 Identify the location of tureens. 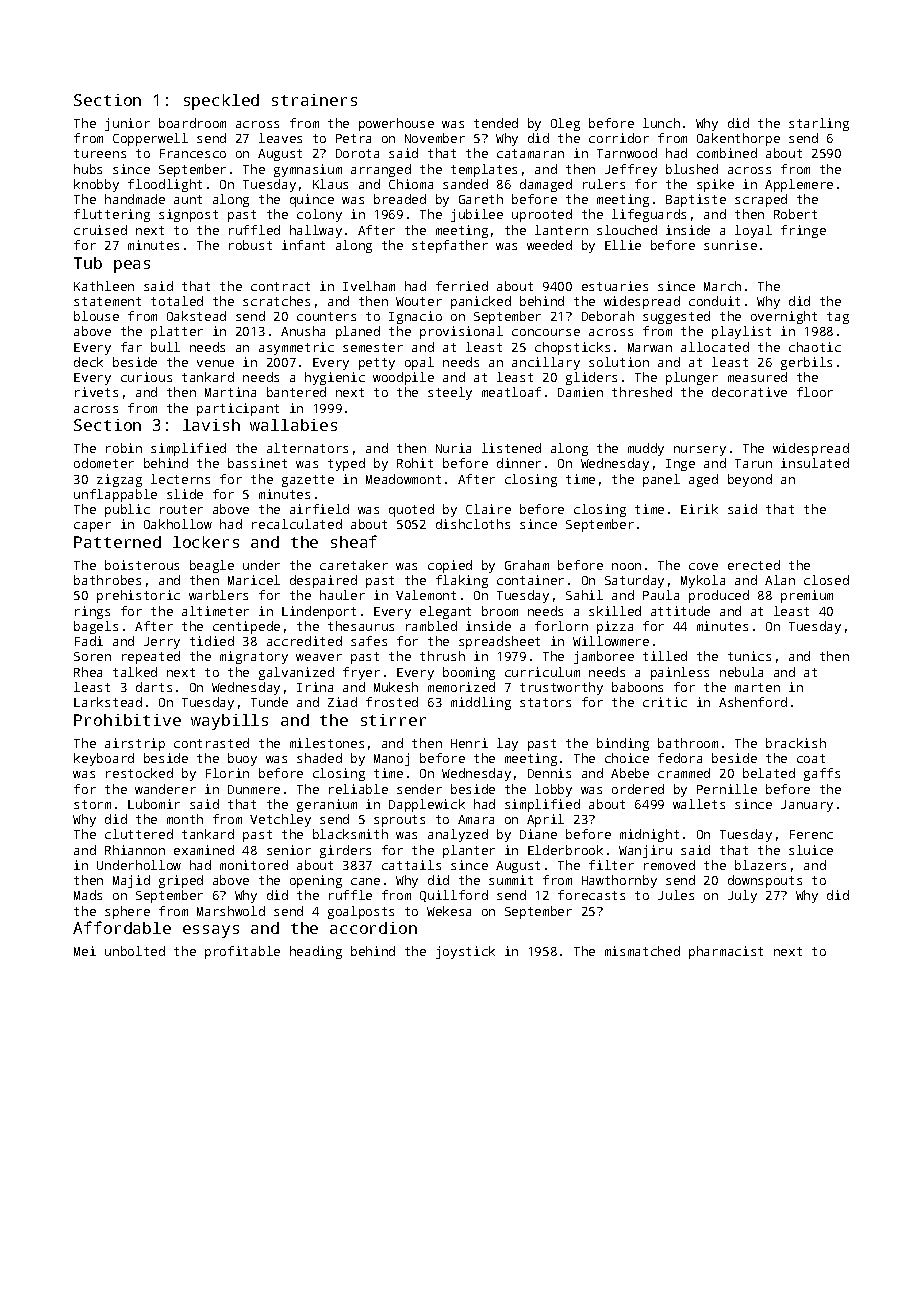
(100, 153).
